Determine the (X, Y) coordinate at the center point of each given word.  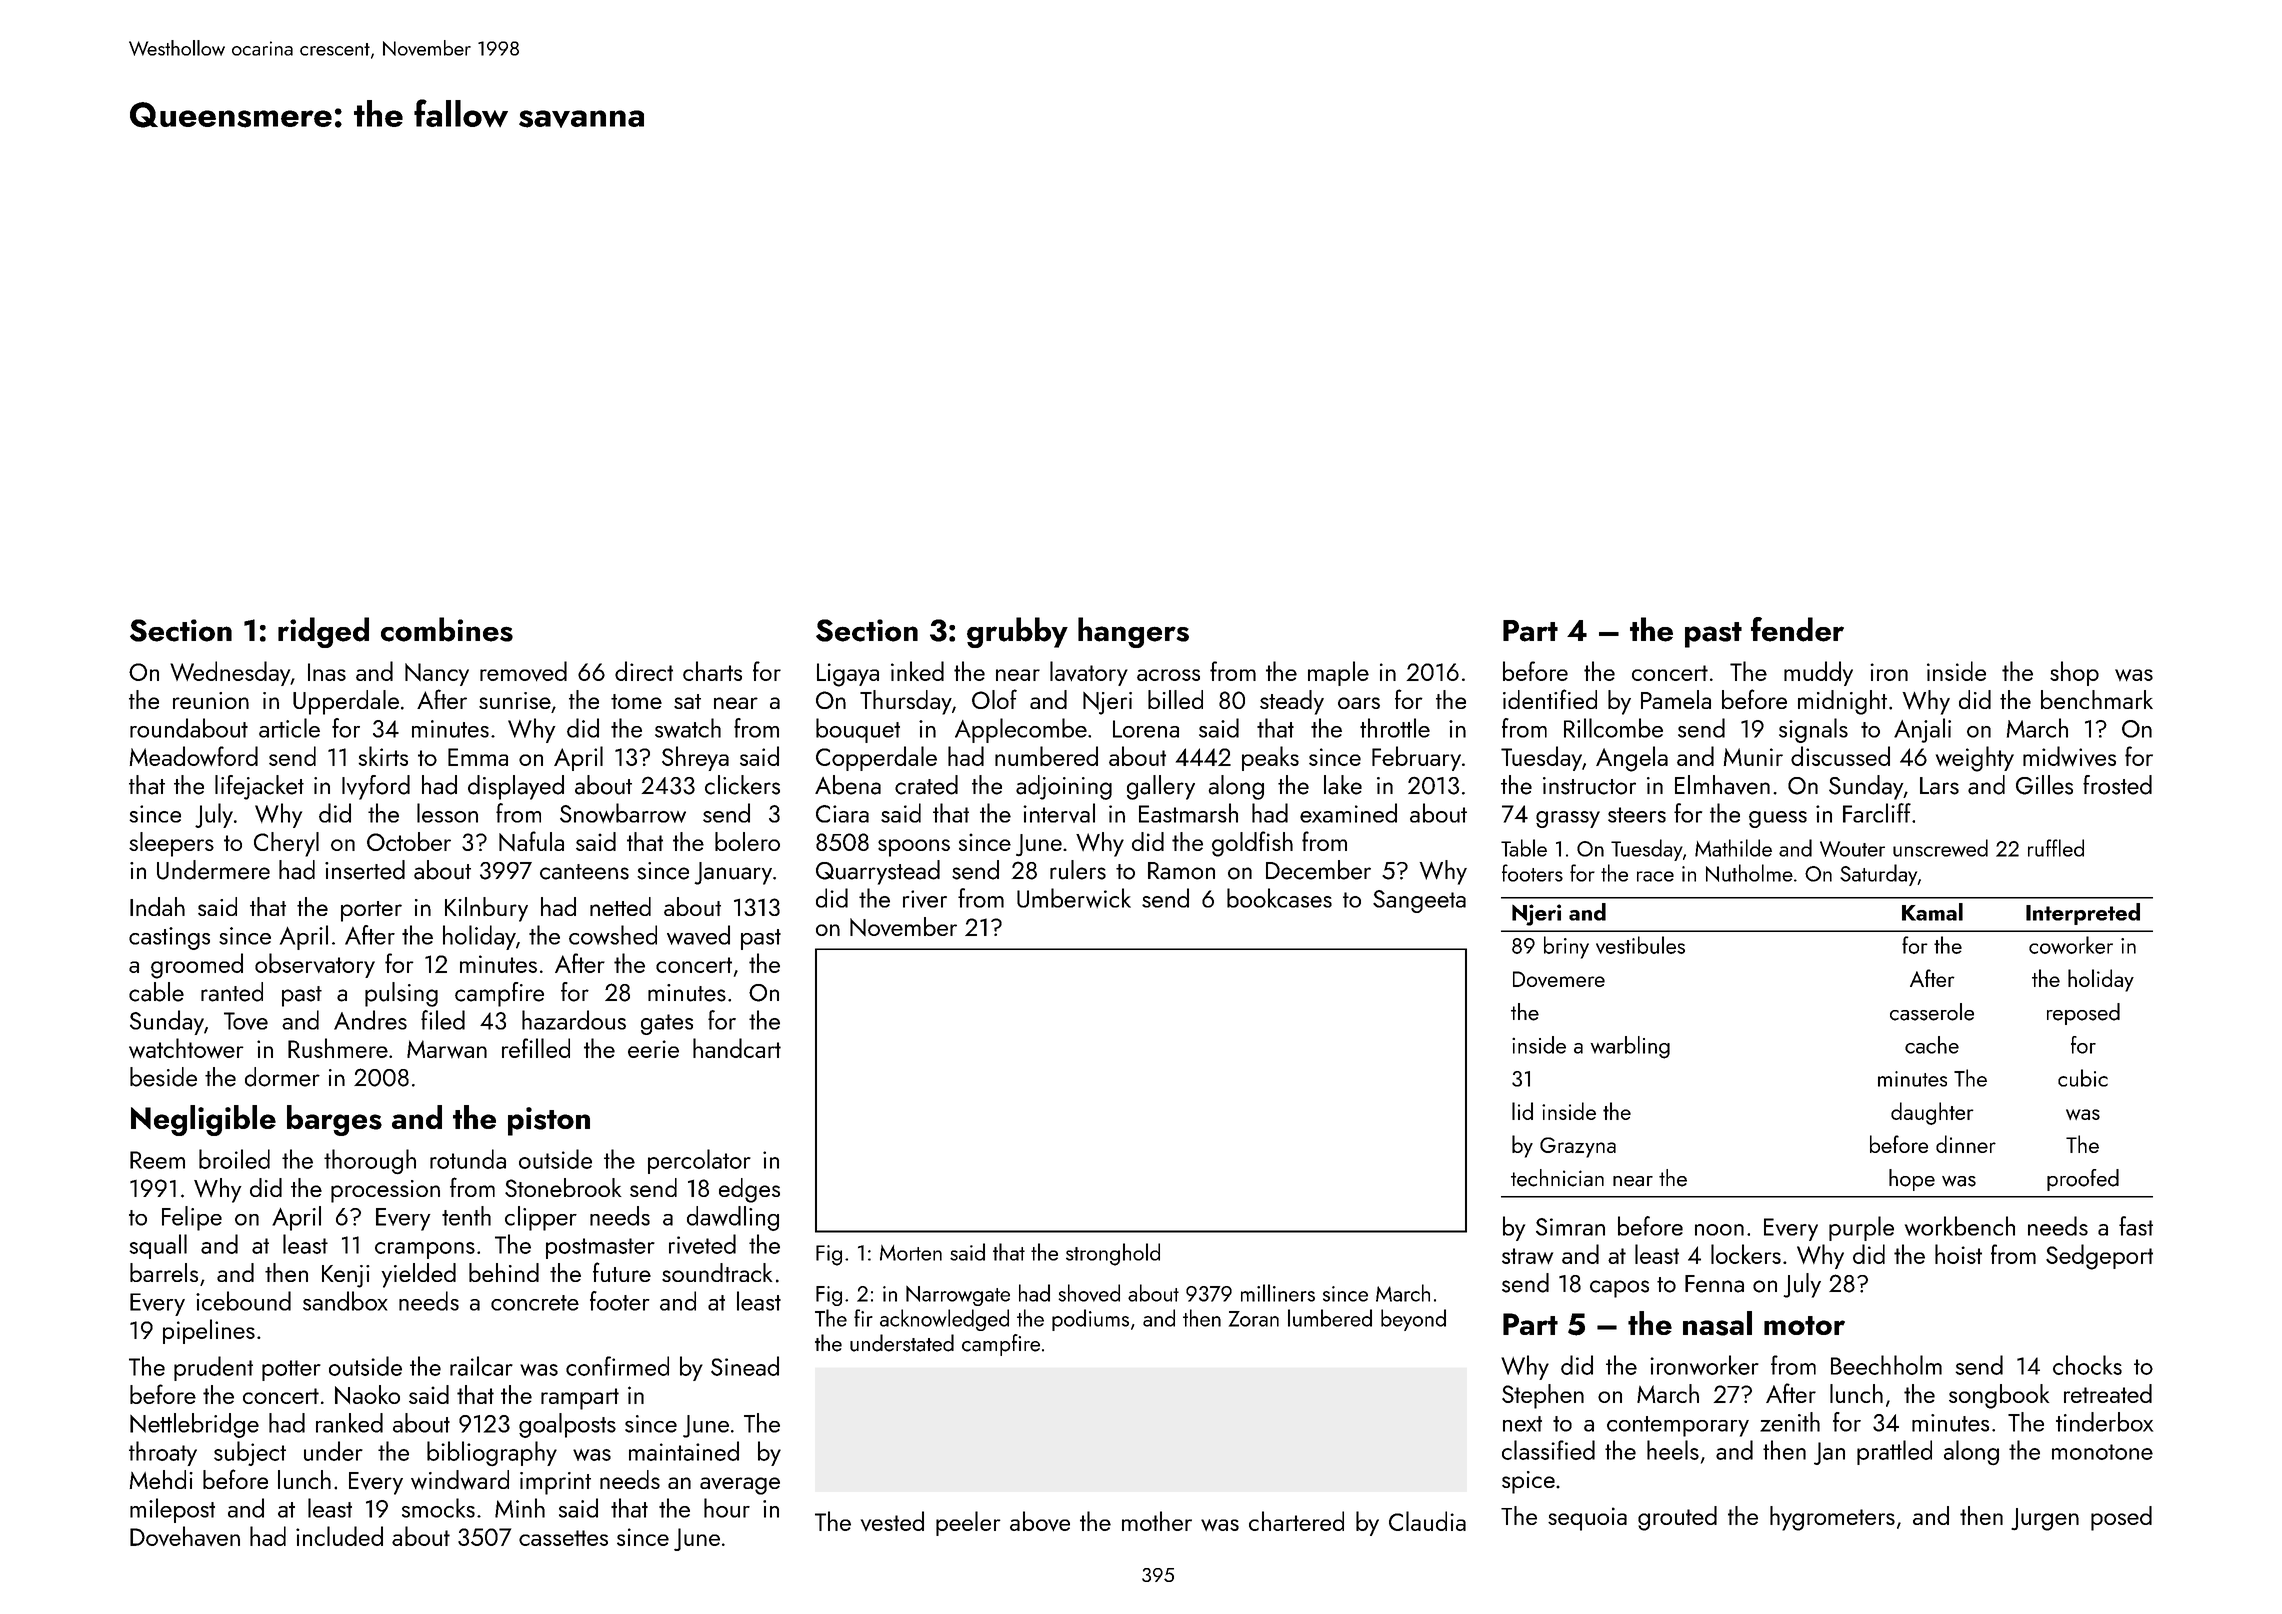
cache (1932, 1045)
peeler (968, 1523)
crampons (425, 1250)
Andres (370, 1020)
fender (1797, 629)
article (289, 728)
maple (1338, 673)
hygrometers (1832, 1518)
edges (749, 1190)
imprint (555, 1483)
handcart (737, 1048)
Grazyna (1578, 1147)
